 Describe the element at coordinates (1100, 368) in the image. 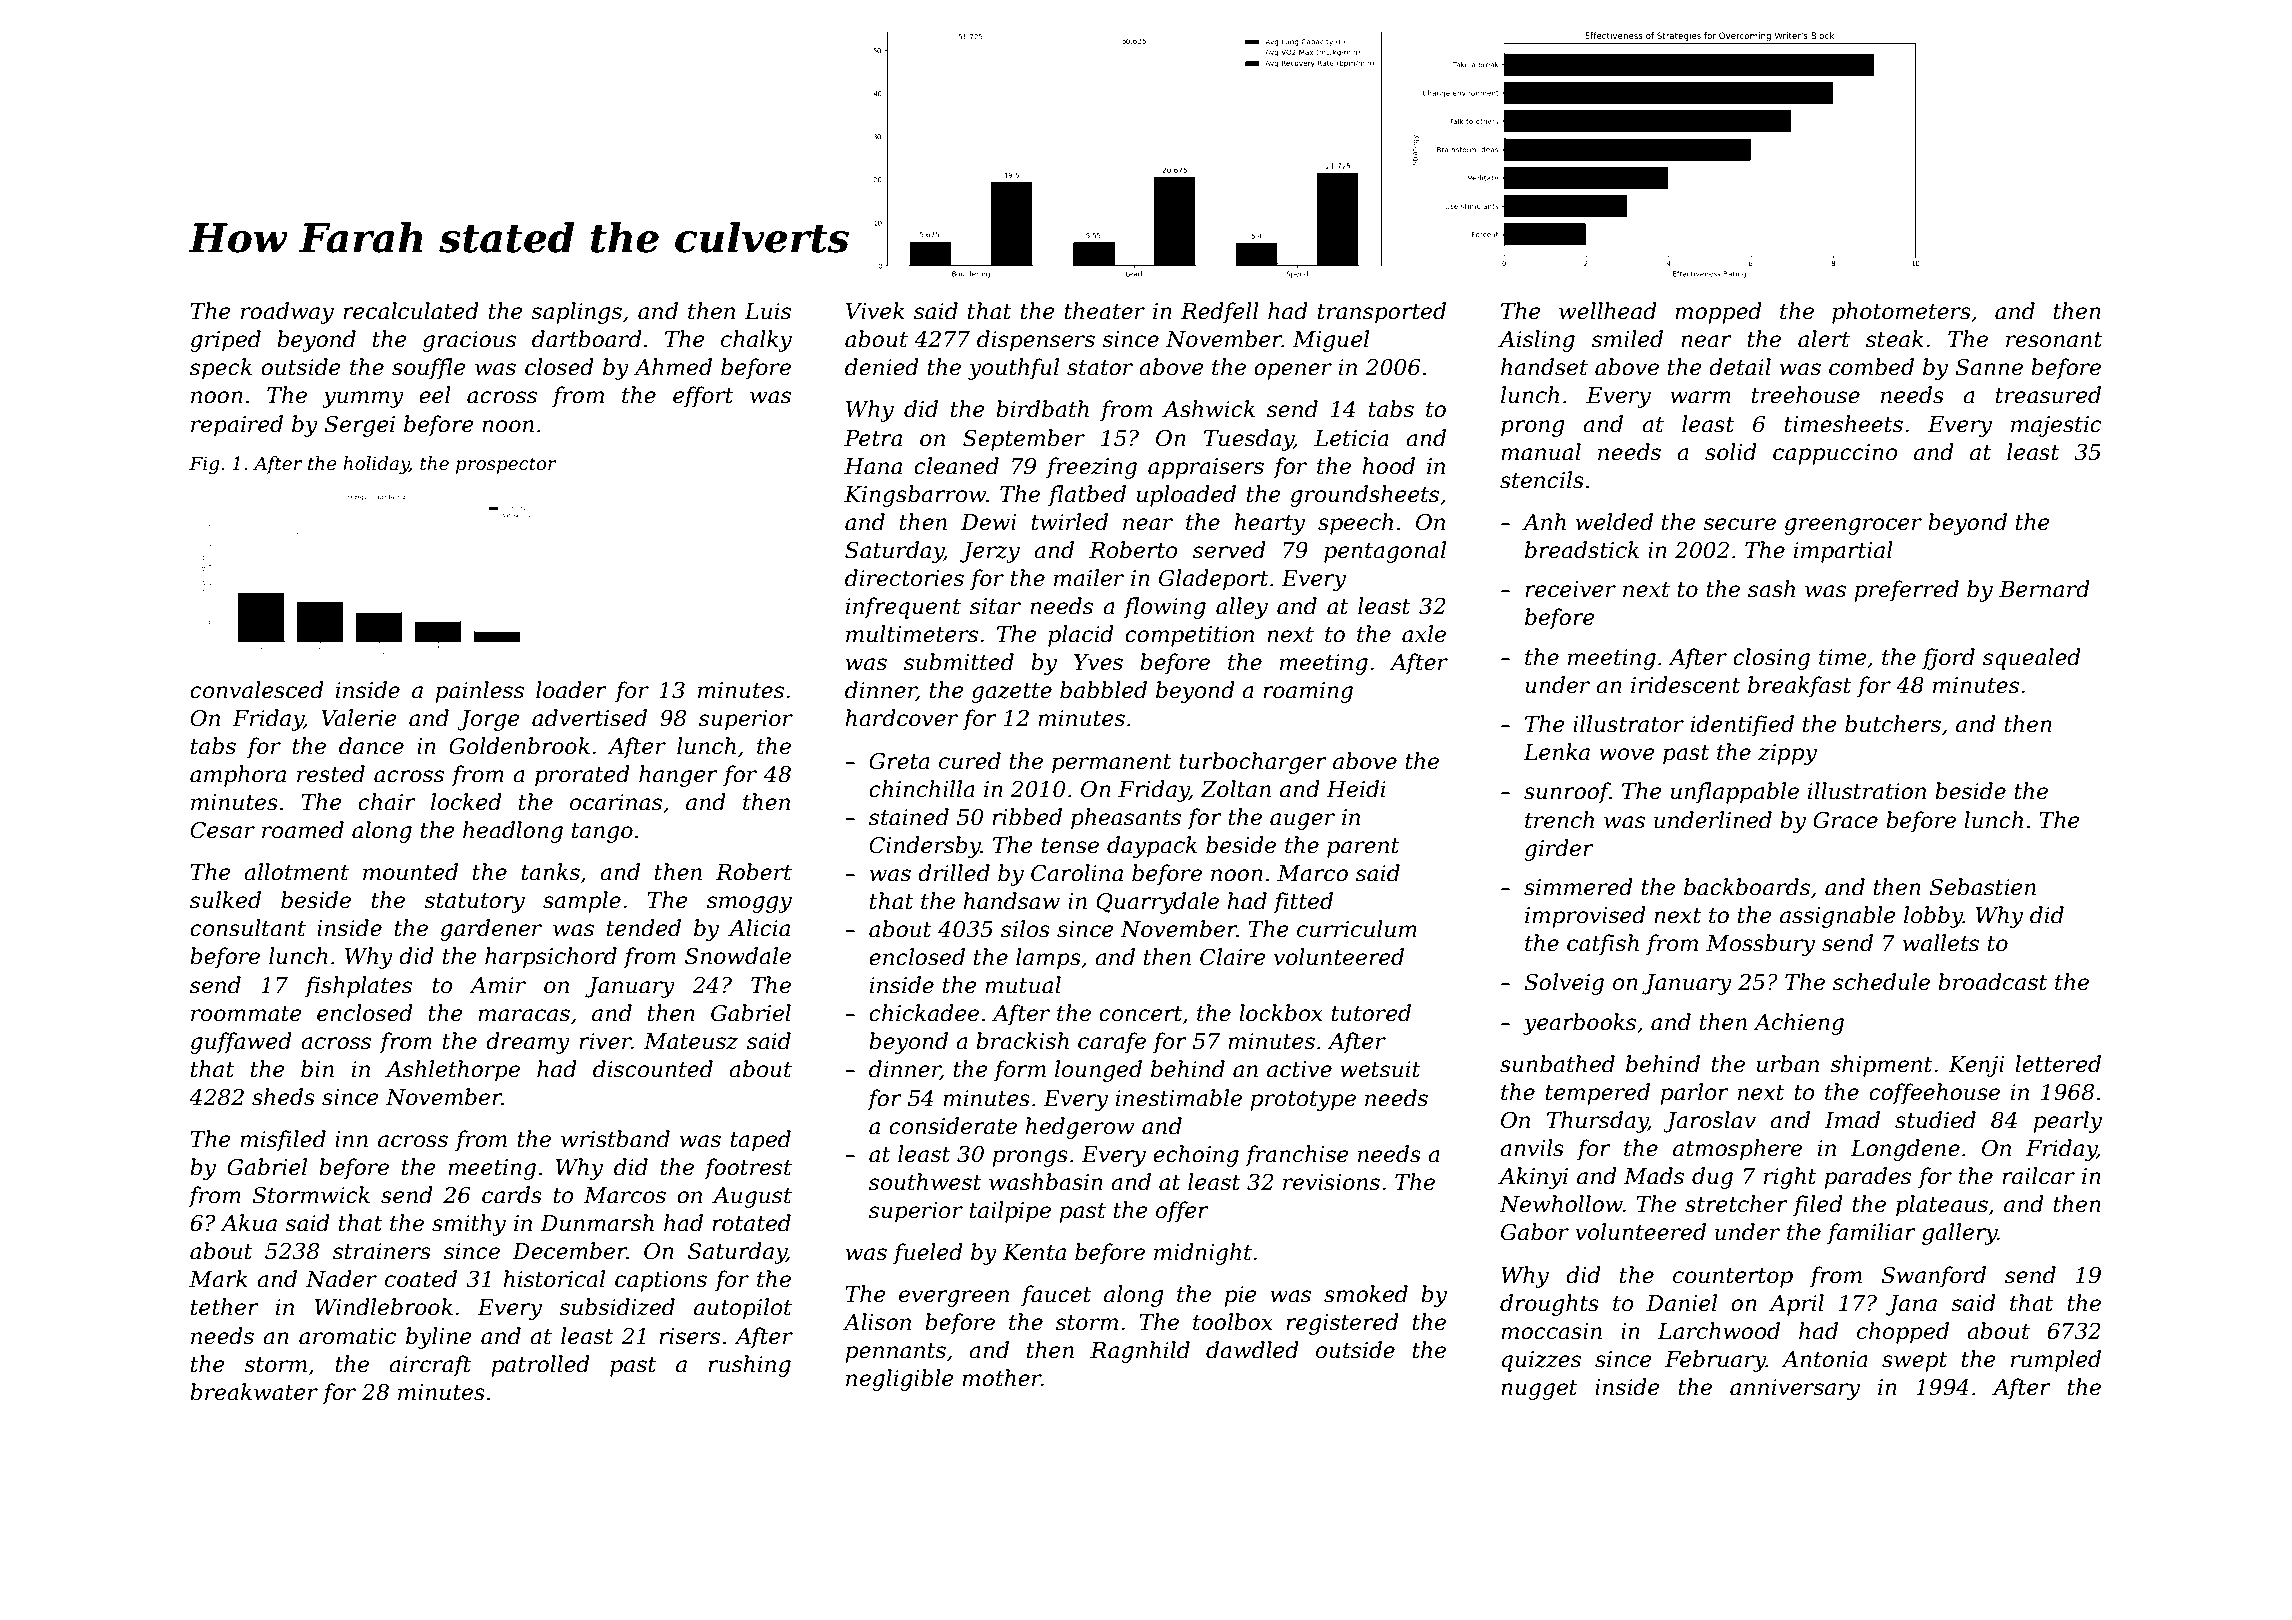

I see `stator` at that location.
